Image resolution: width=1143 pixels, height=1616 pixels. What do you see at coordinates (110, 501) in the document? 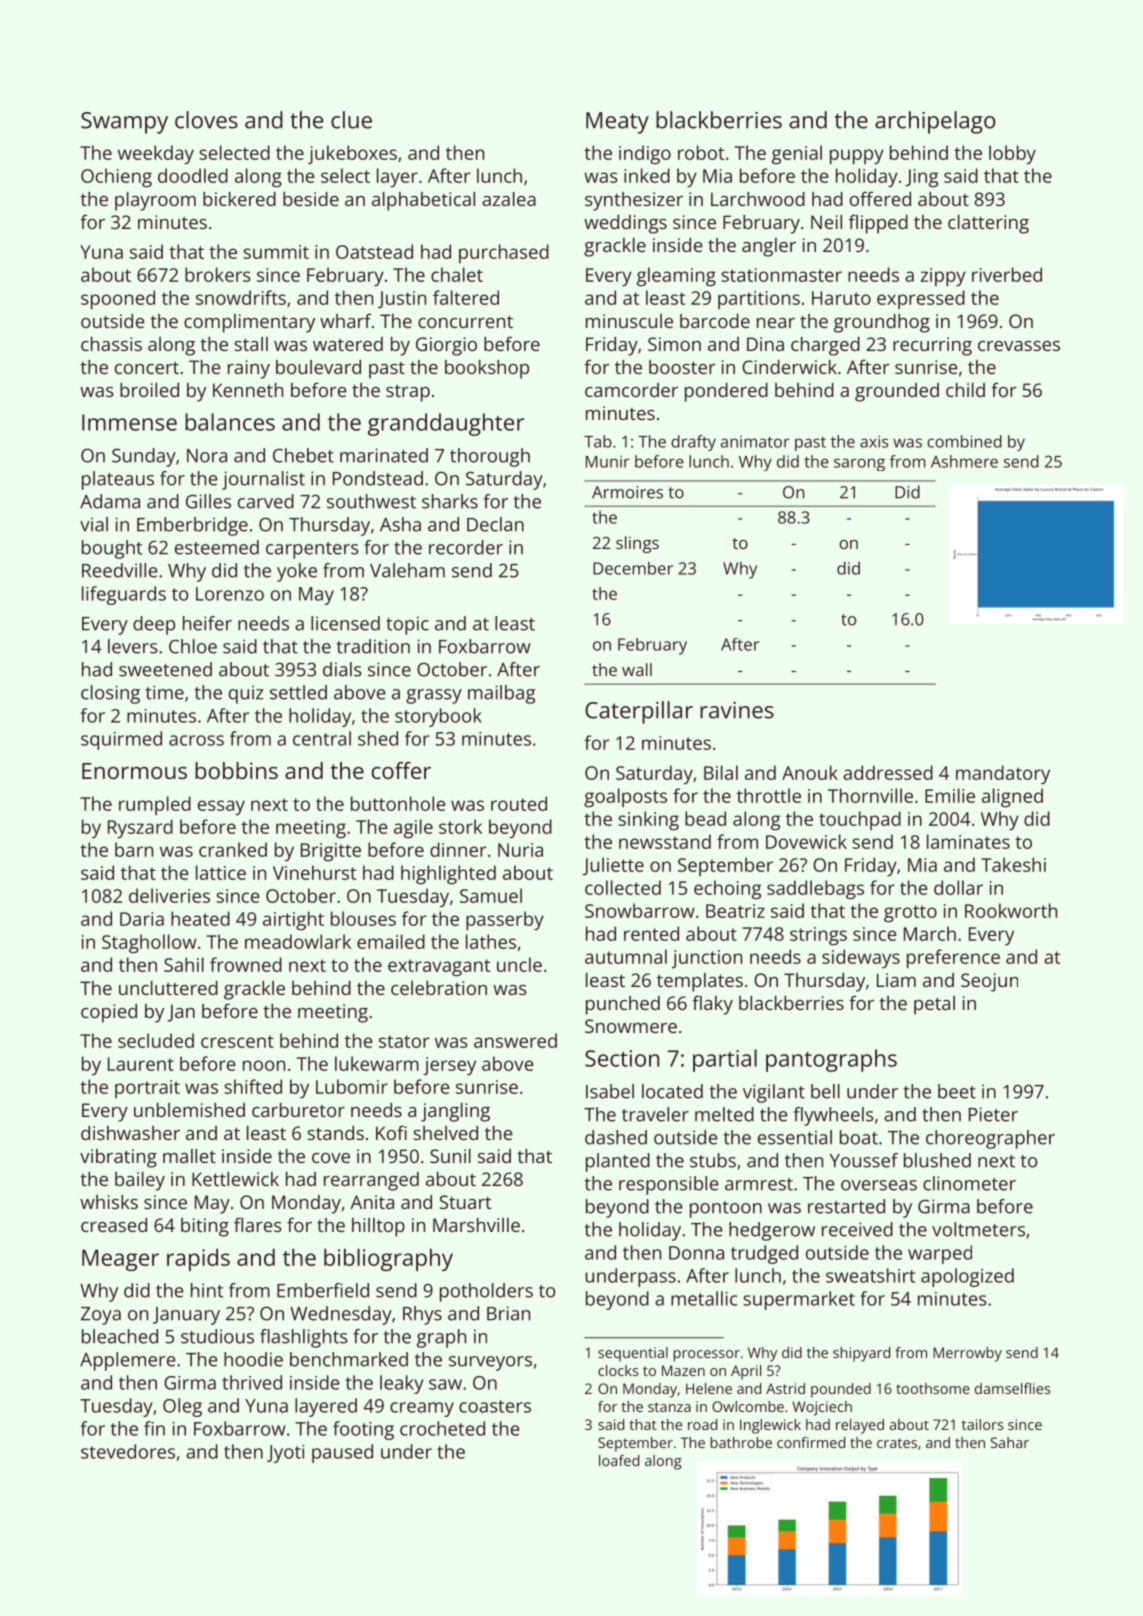
I see `Adama` at bounding box center [110, 501].
